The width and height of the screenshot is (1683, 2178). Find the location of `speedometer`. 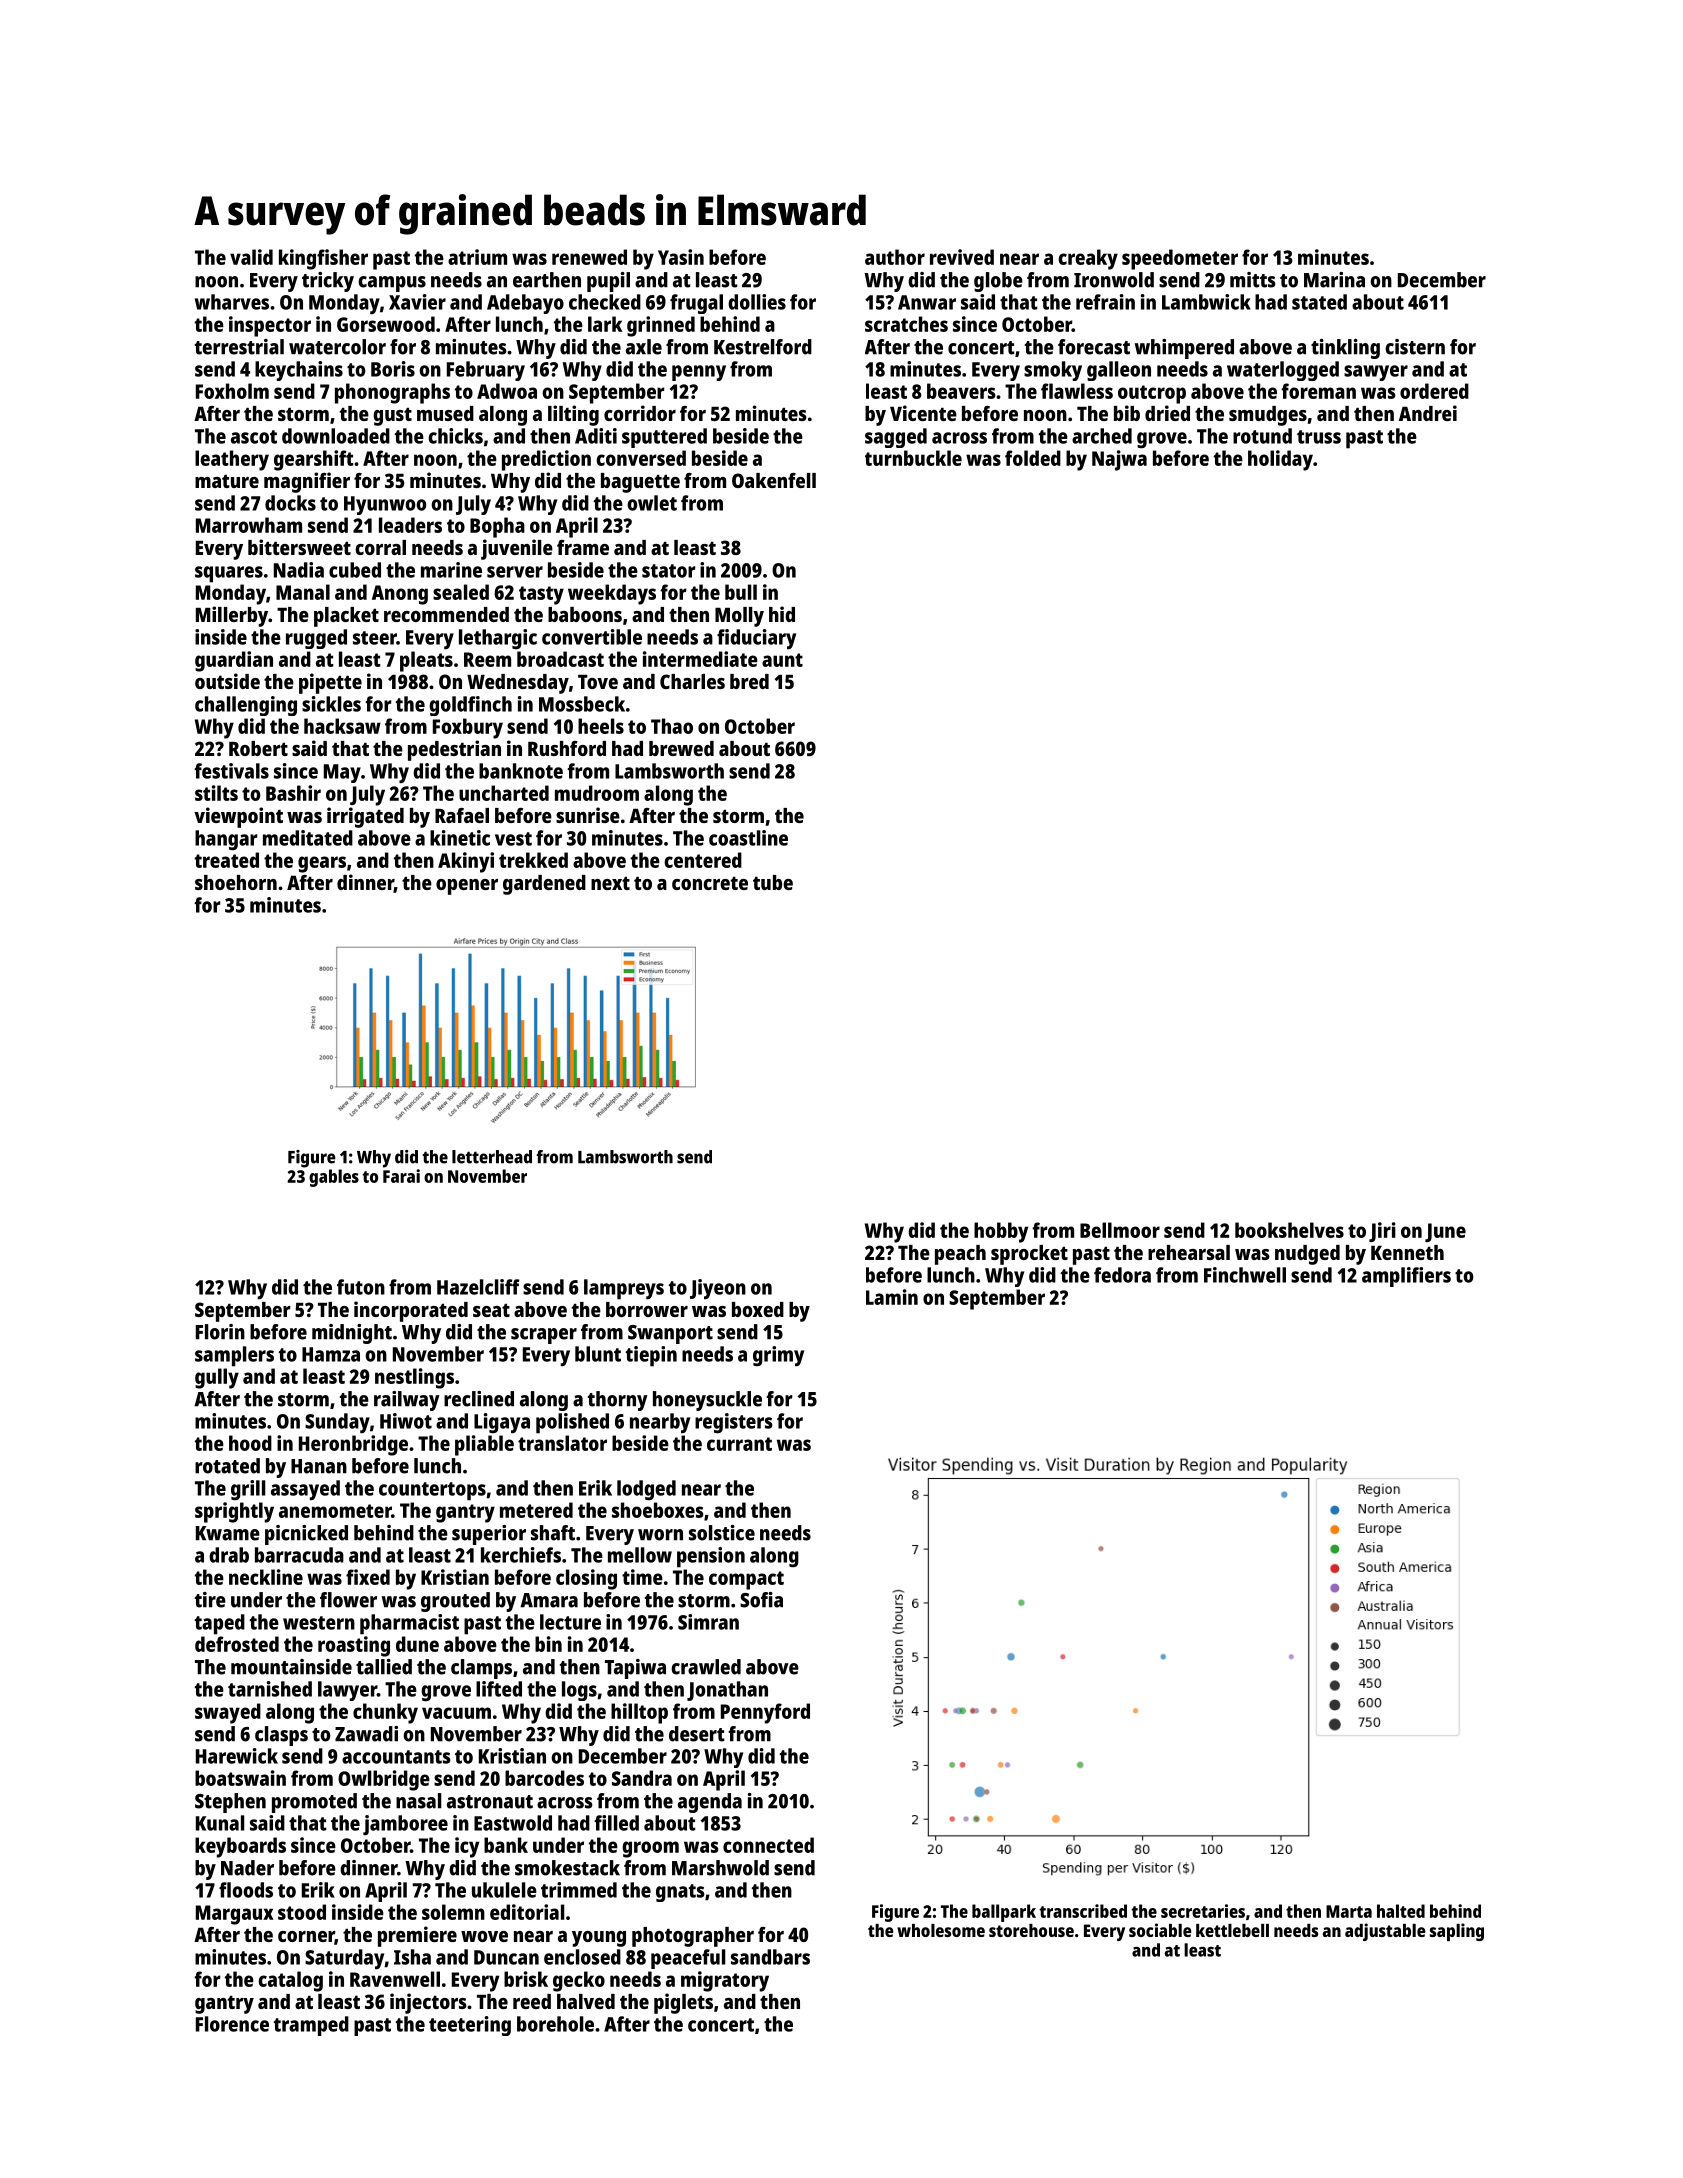

speedometer is located at coordinates (1180, 259).
